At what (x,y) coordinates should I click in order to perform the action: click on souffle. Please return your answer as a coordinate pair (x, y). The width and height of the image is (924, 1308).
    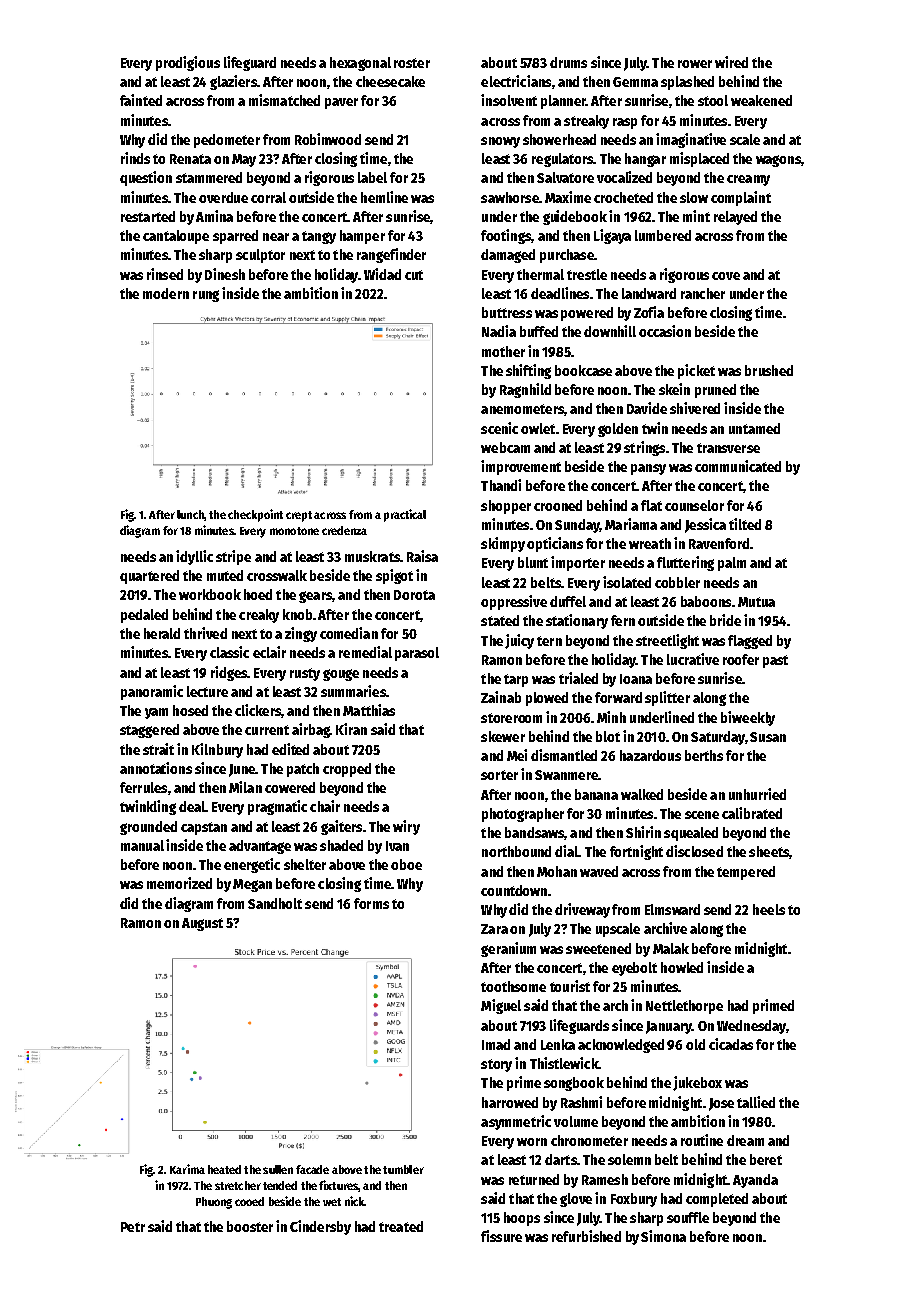
    Looking at the image, I should click on (688, 1217).
